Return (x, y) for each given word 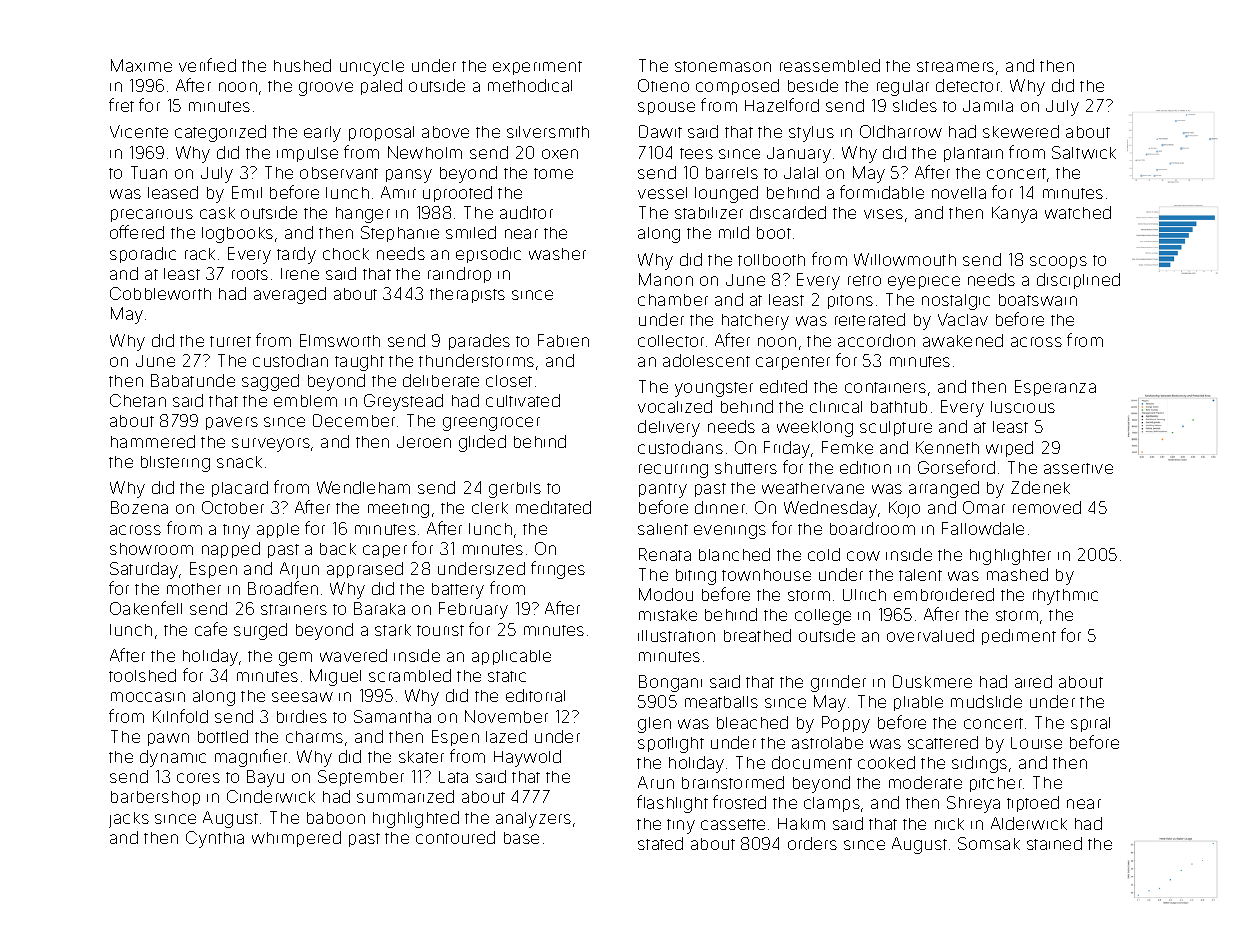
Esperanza (1055, 388)
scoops (1058, 262)
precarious (152, 215)
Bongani (670, 683)
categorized (220, 133)
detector (968, 85)
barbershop (155, 798)
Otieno (663, 85)
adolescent (706, 360)
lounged (726, 194)
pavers (232, 423)
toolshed (142, 675)
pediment (1019, 637)
